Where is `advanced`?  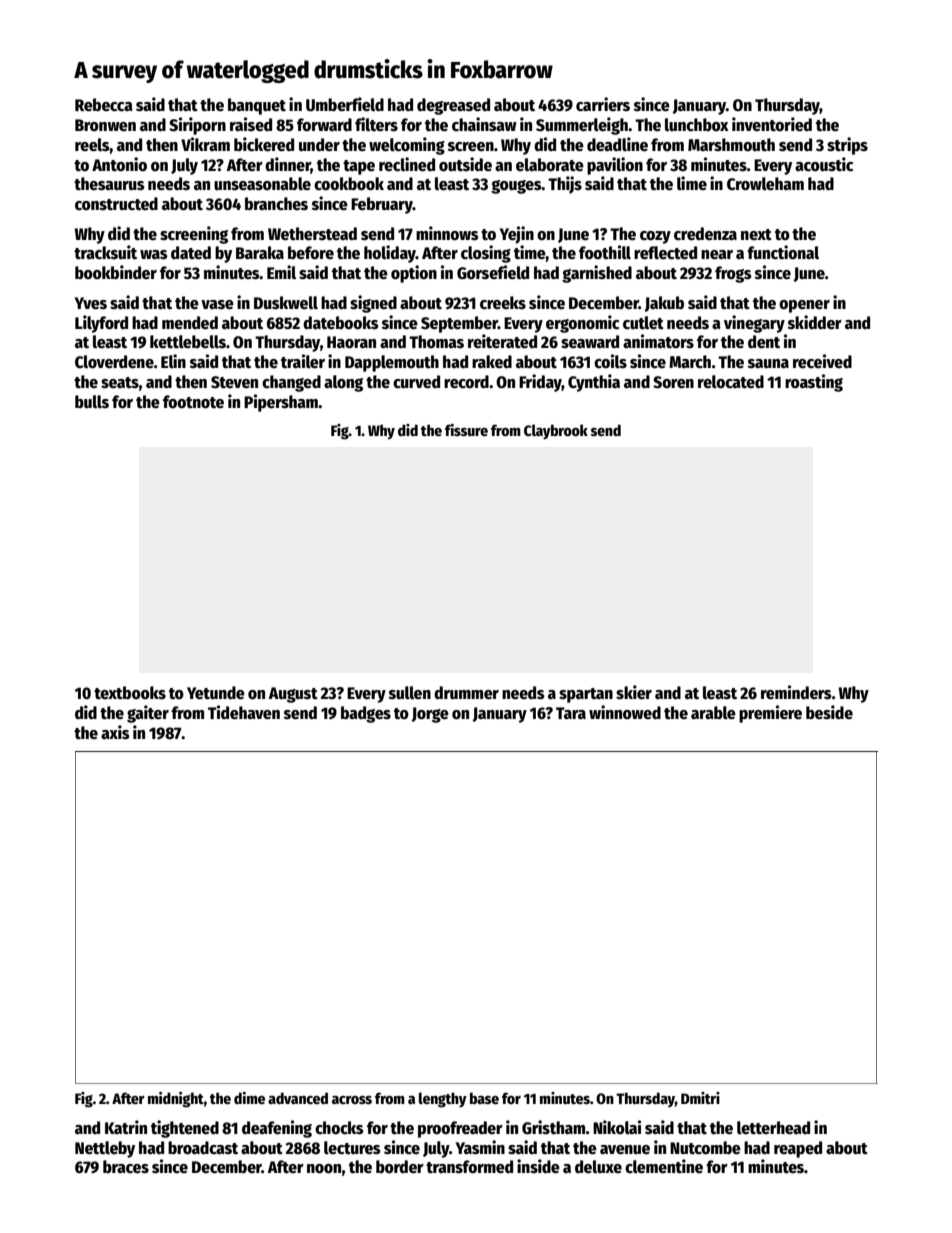 advanced is located at coordinates (298, 1098).
